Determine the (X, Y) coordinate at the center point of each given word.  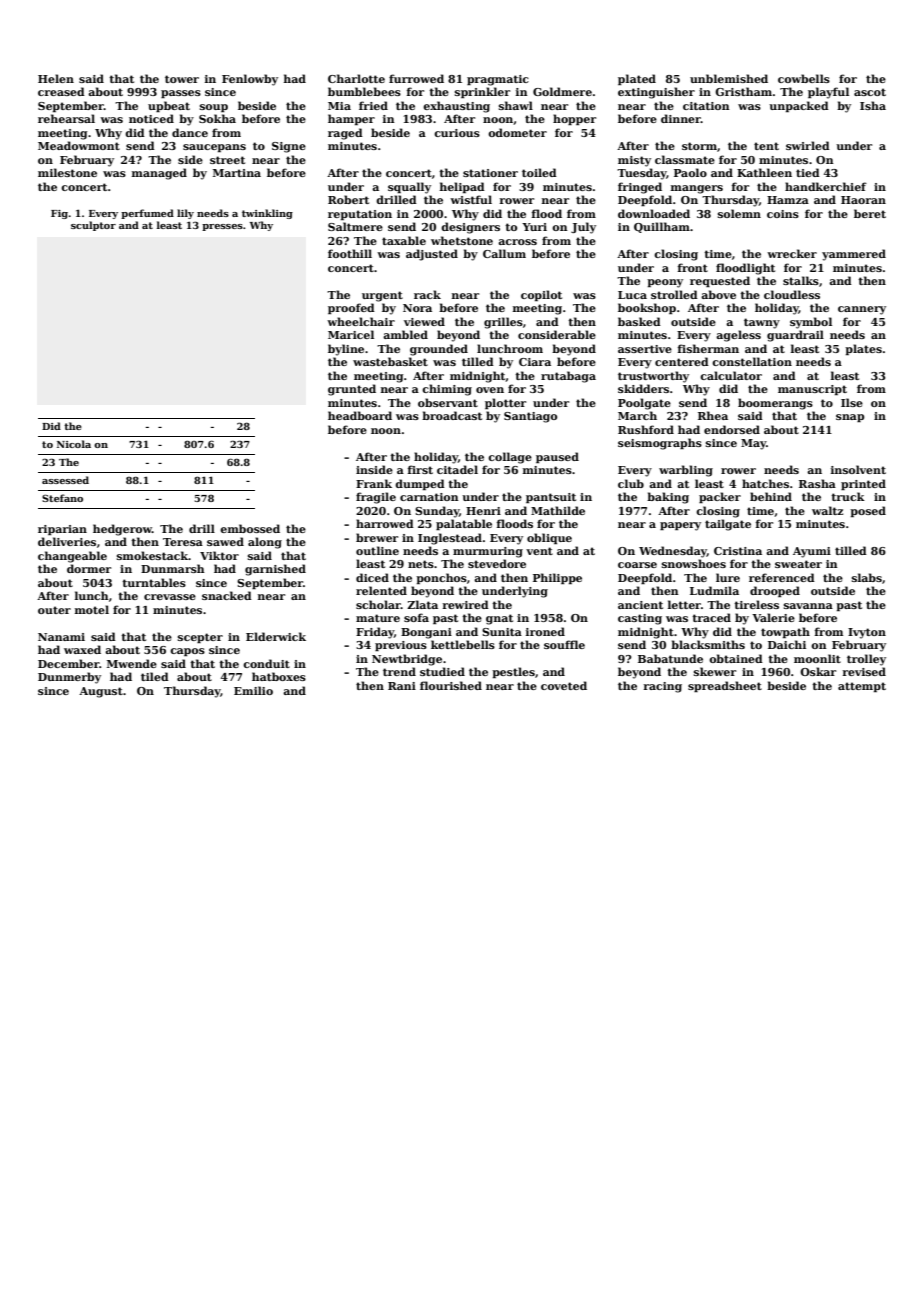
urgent (382, 296)
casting (640, 619)
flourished (451, 685)
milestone (67, 172)
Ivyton (867, 633)
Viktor (219, 555)
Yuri (534, 227)
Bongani (426, 633)
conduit (266, 663)
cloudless (792, 294)
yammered (854, 255)
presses (222, 227)
